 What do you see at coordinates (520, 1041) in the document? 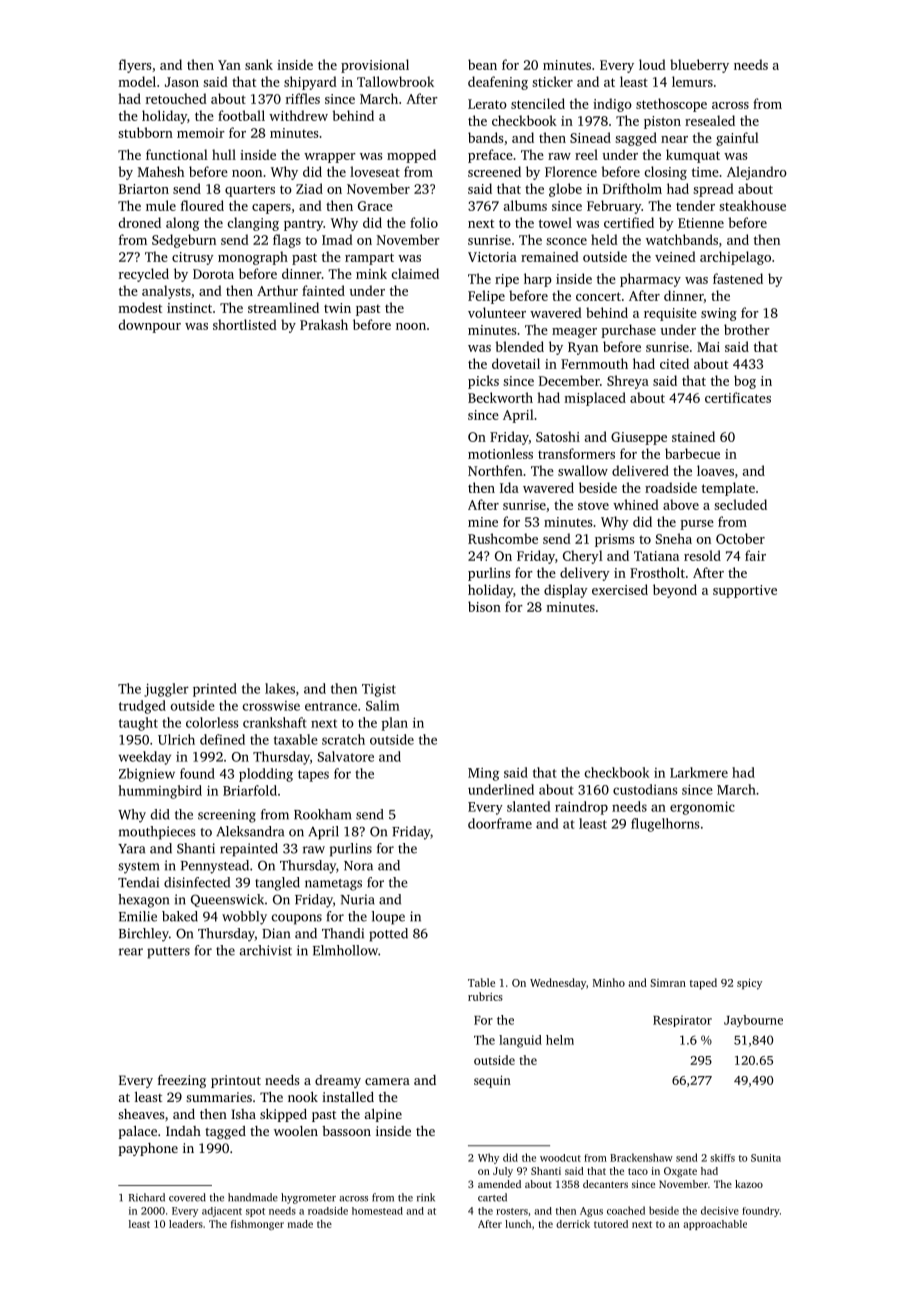
I see `languid` at bounding box center [520, 1041].
